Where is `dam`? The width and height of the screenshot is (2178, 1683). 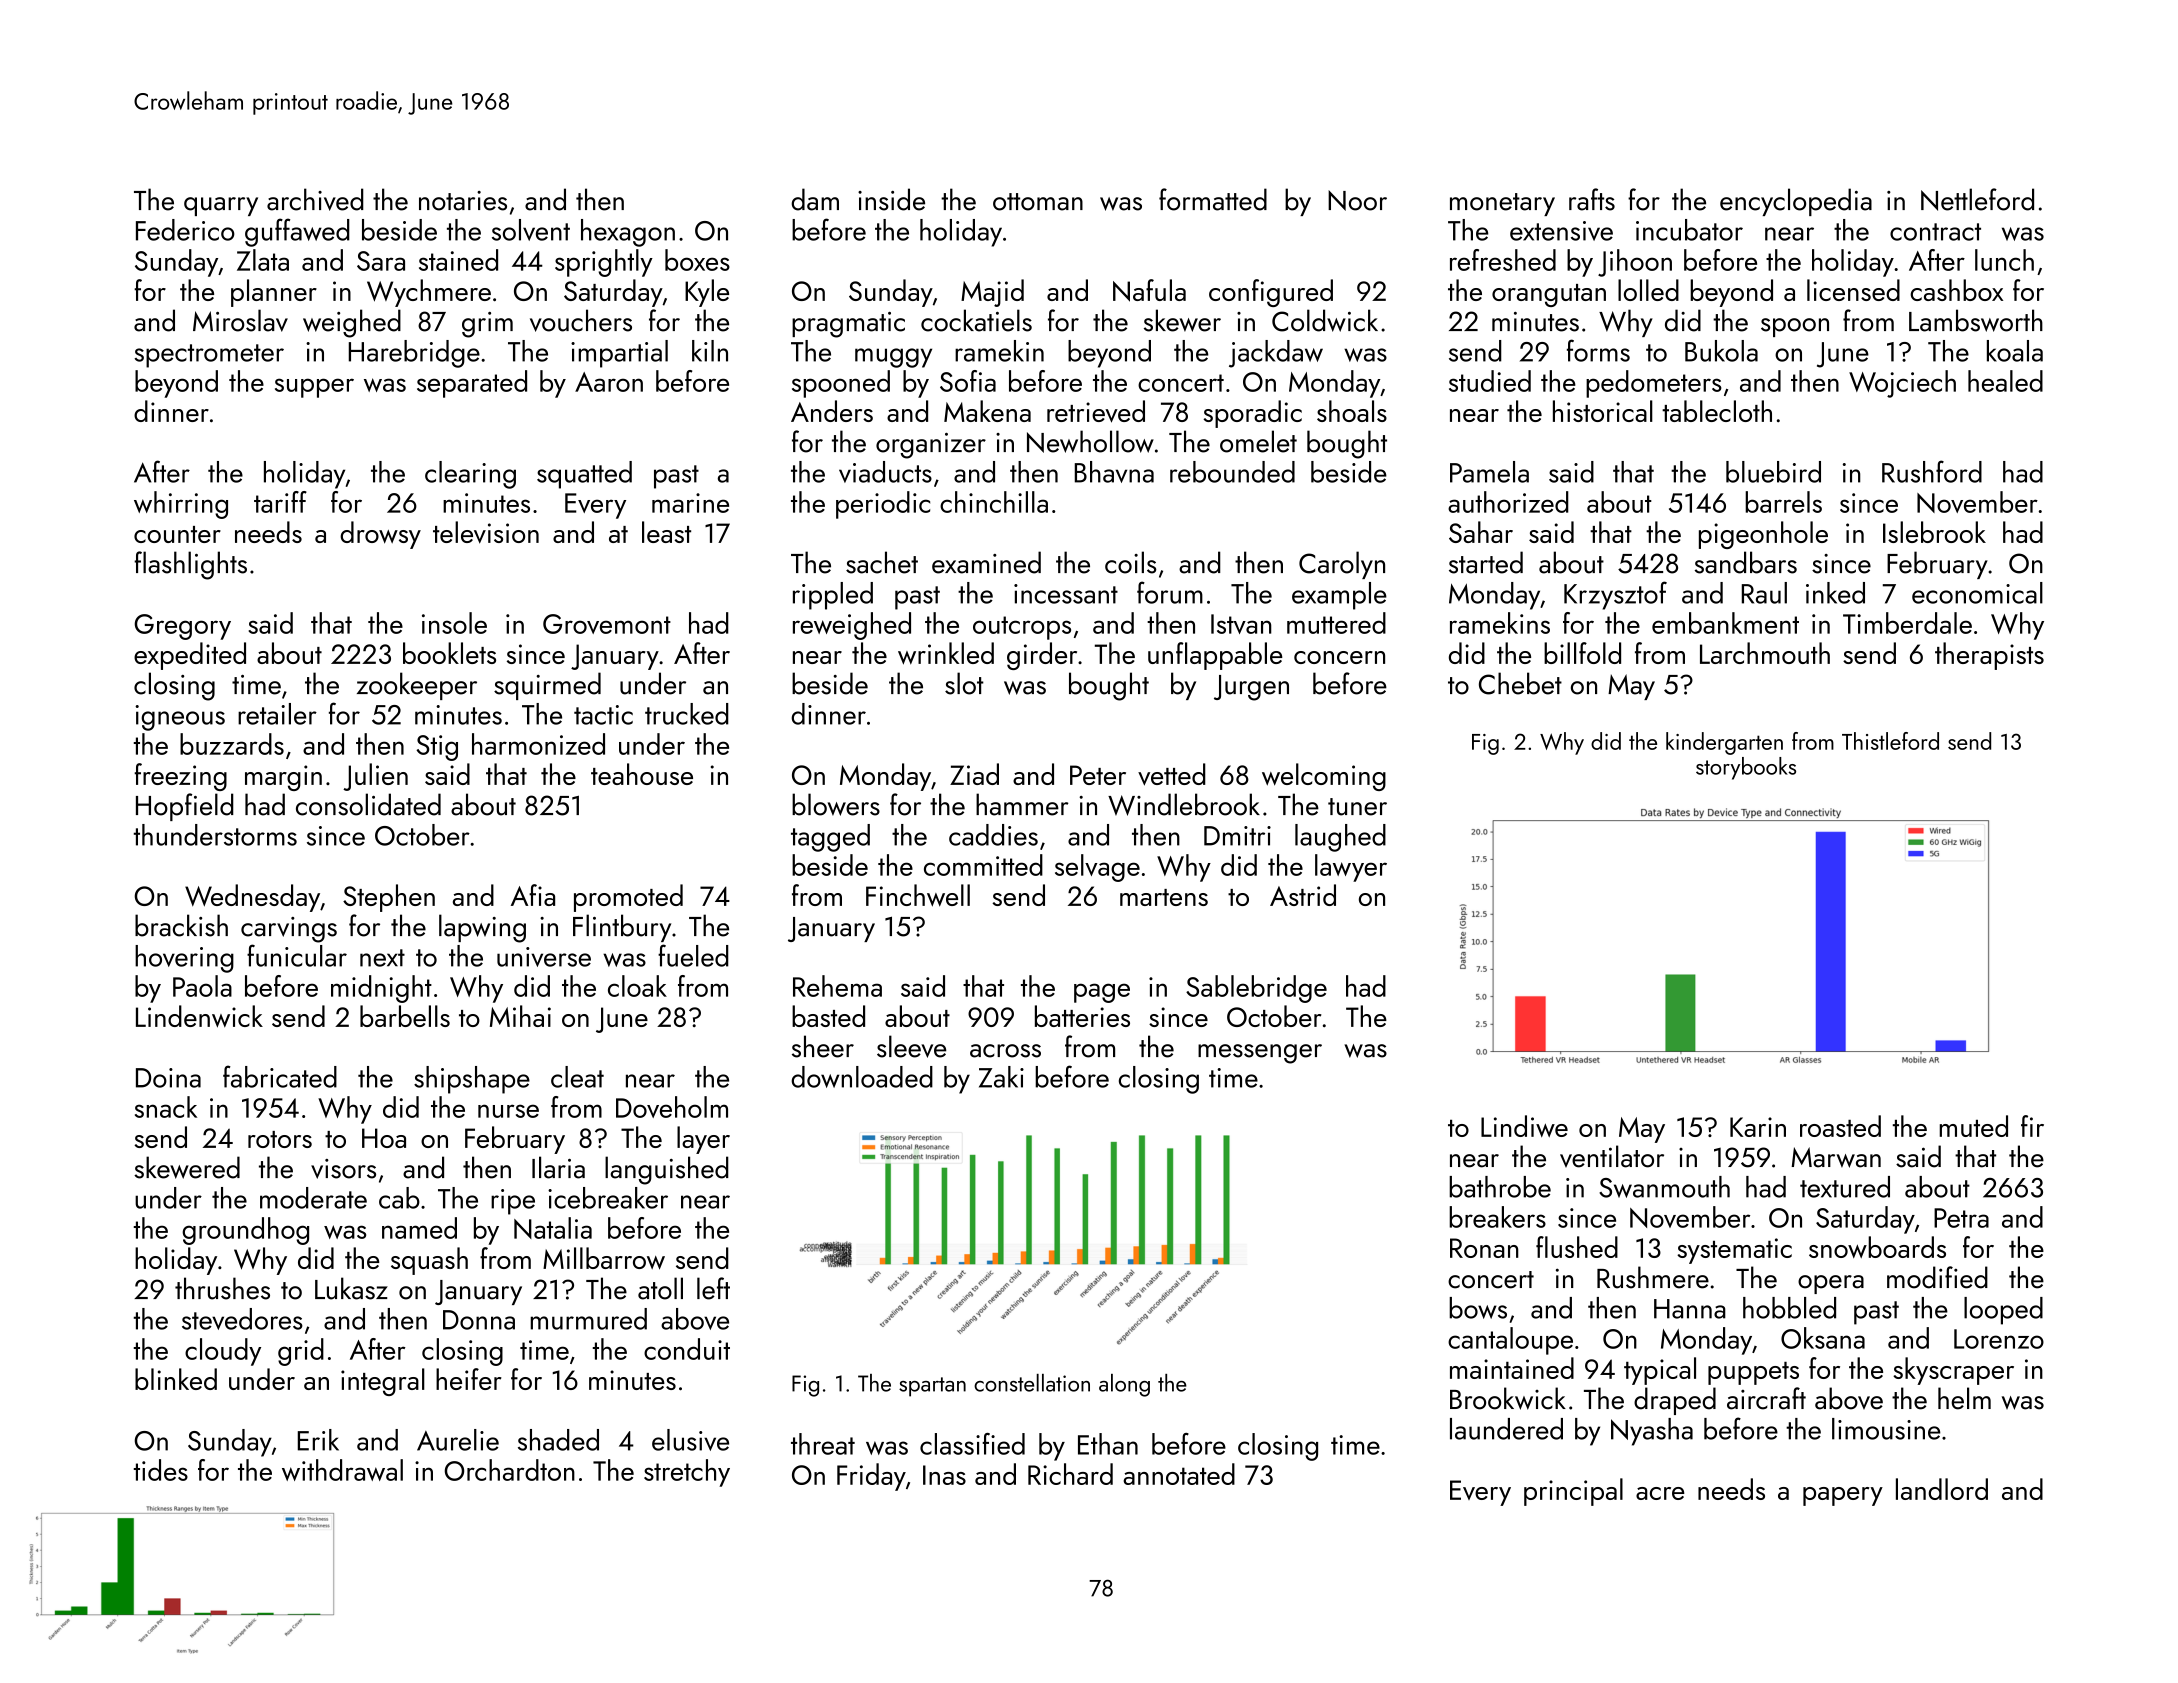 dam is located at coordinates (815, 199).
